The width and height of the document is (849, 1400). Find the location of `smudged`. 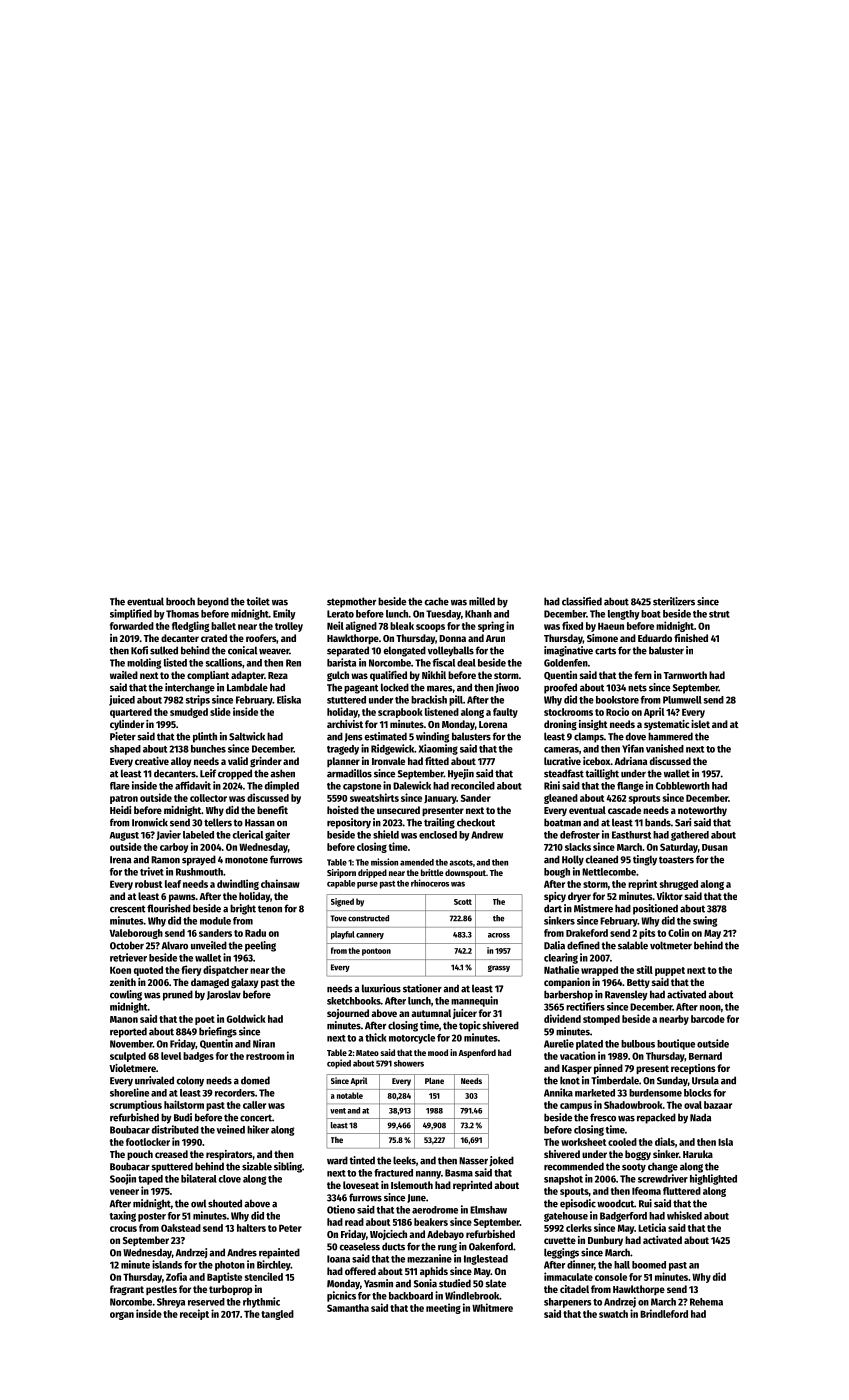

smudged is located at coordinates (189, 713).
